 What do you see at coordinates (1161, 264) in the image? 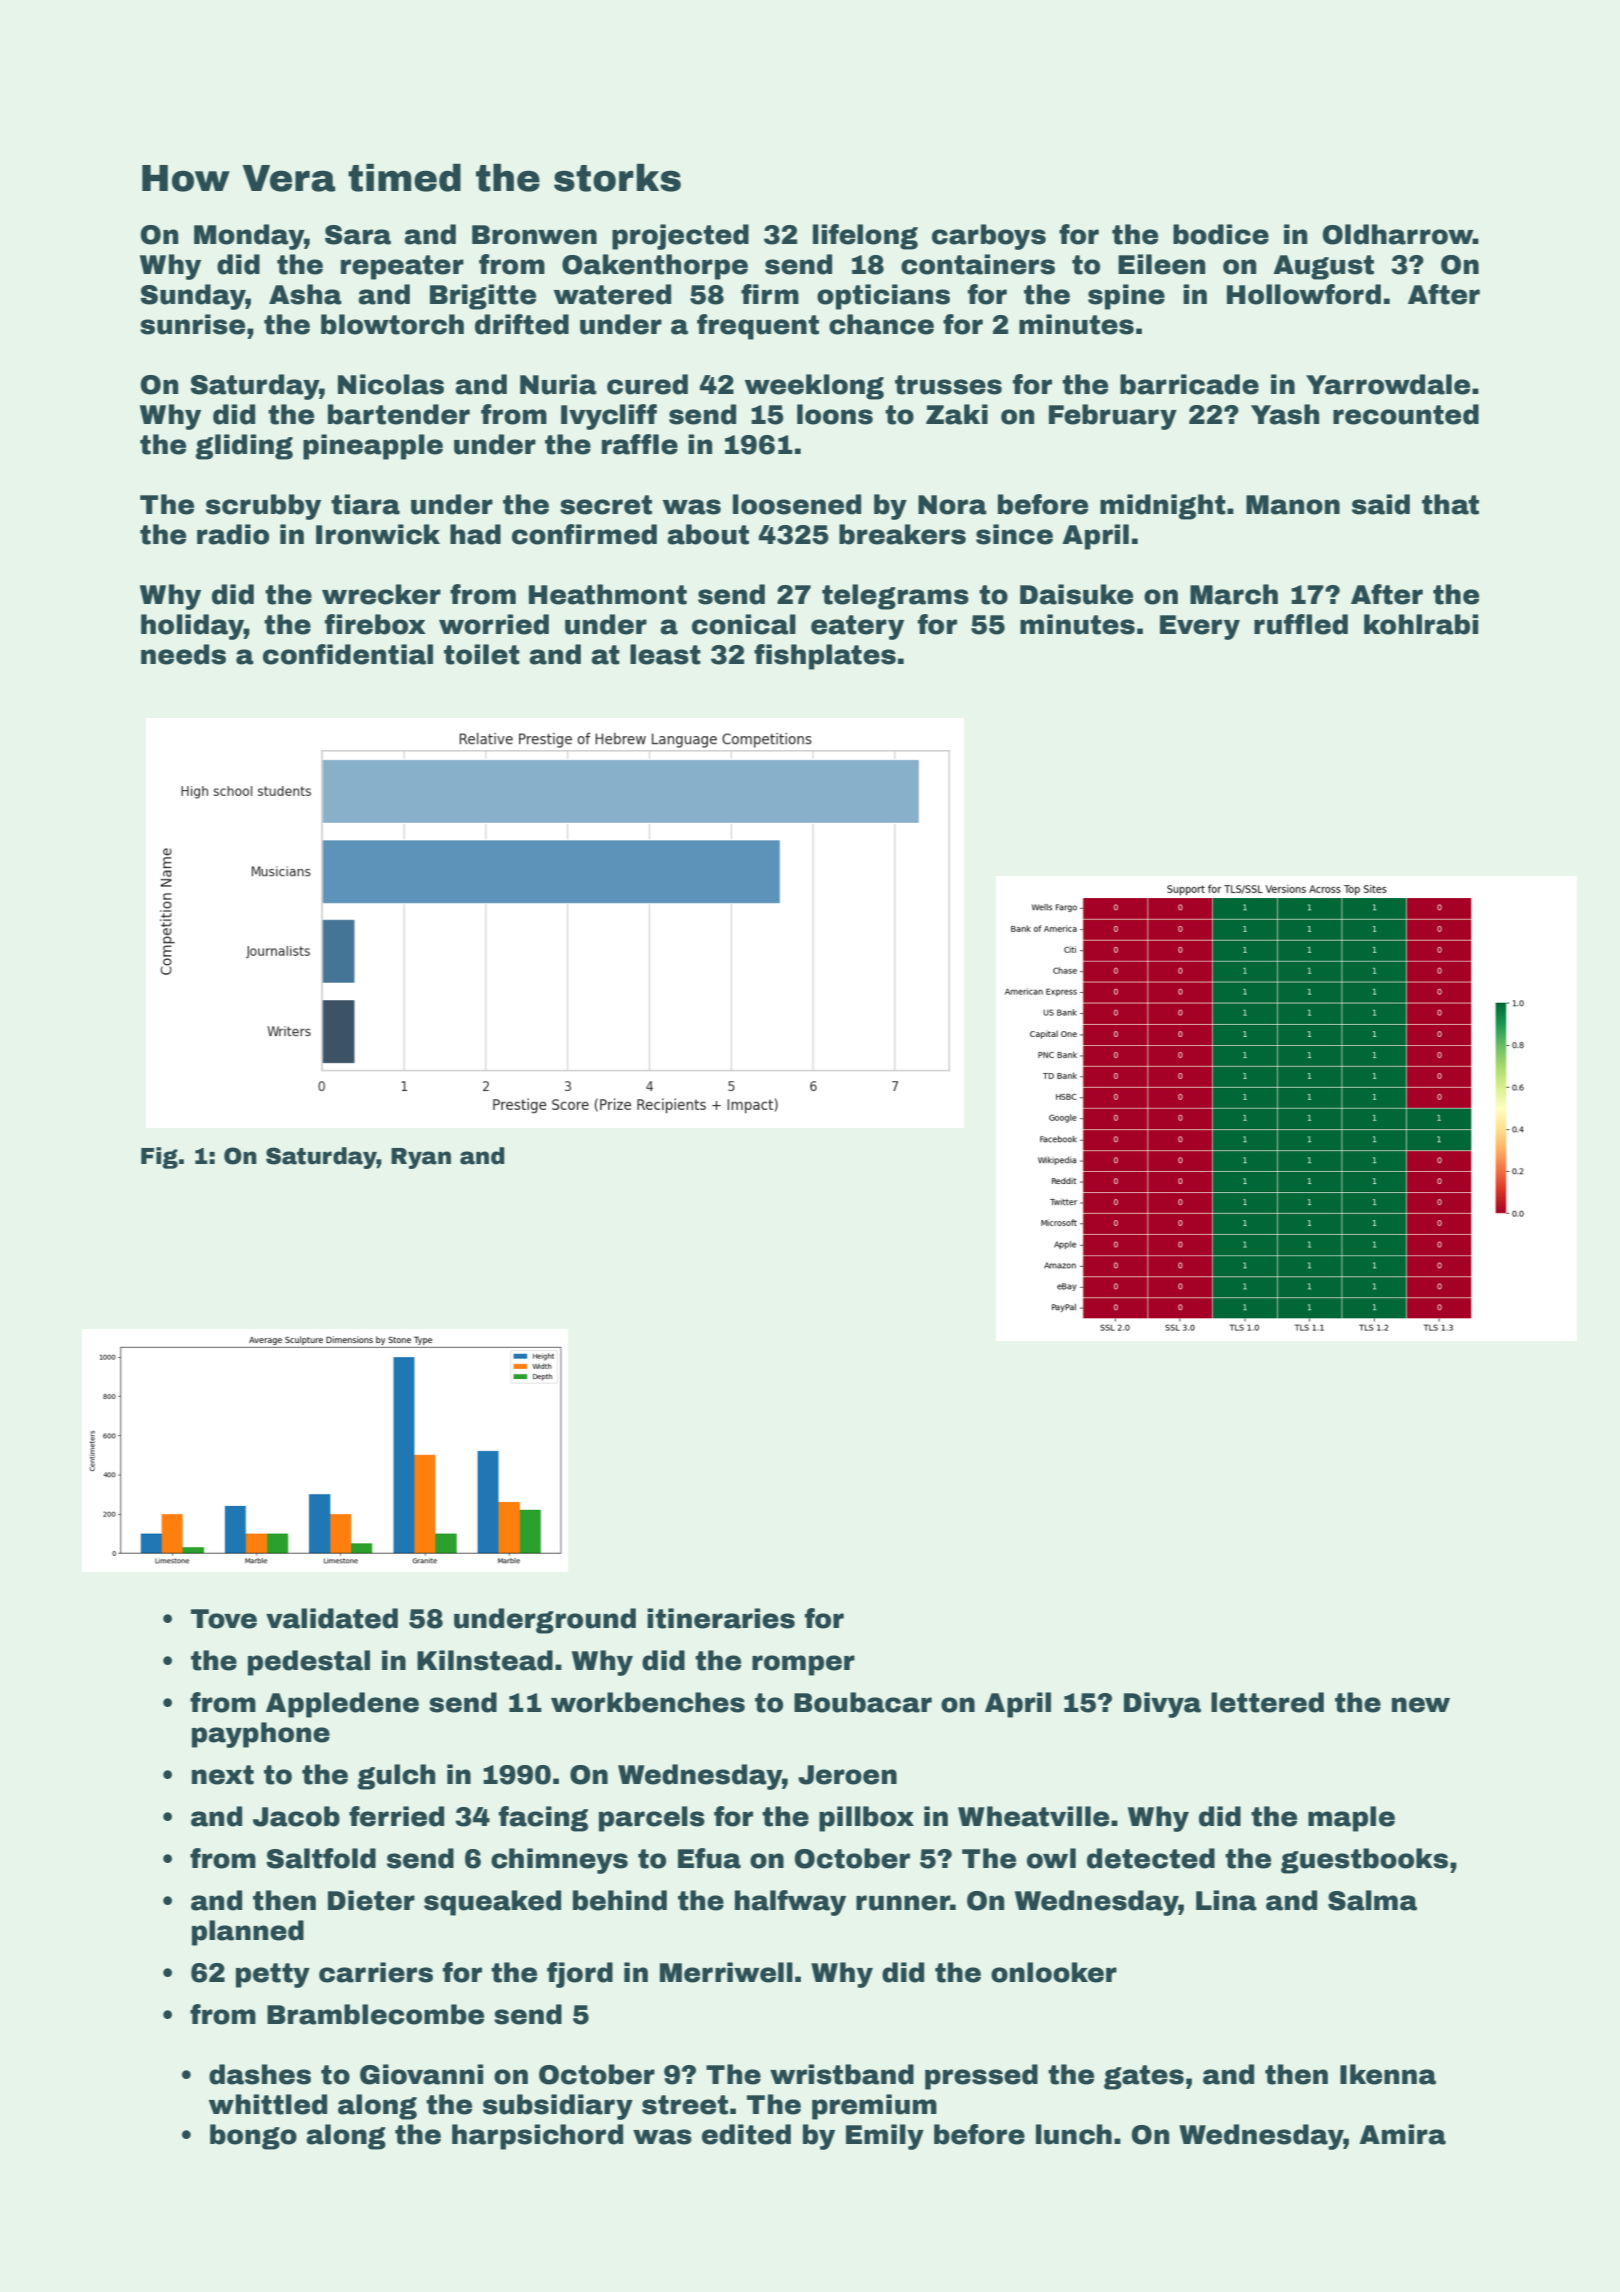
I see `Eileen` at bounding box center [1161, 264].
